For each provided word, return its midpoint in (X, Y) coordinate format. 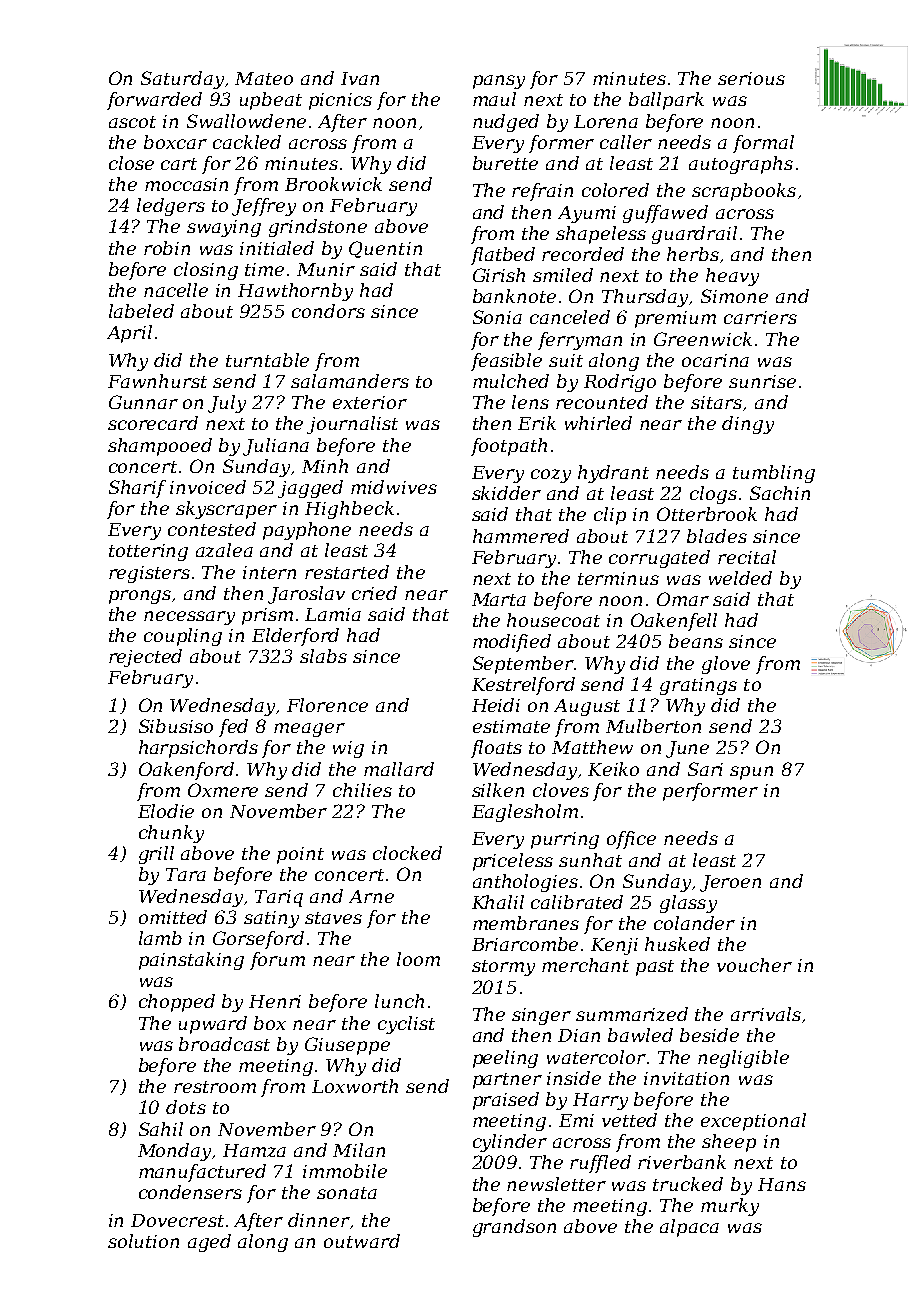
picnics (340, 101)
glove (726, 665)
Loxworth (355, 1086)
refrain (542, 192)
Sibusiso (176, 726)
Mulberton (653, 726)
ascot (132, 122)
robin (167, 248)
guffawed (665, 214)
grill (156, 855)
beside (709, 1035)
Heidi (496, 705)
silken (498, 790)
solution (143, 1241)
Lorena (606, 121)
